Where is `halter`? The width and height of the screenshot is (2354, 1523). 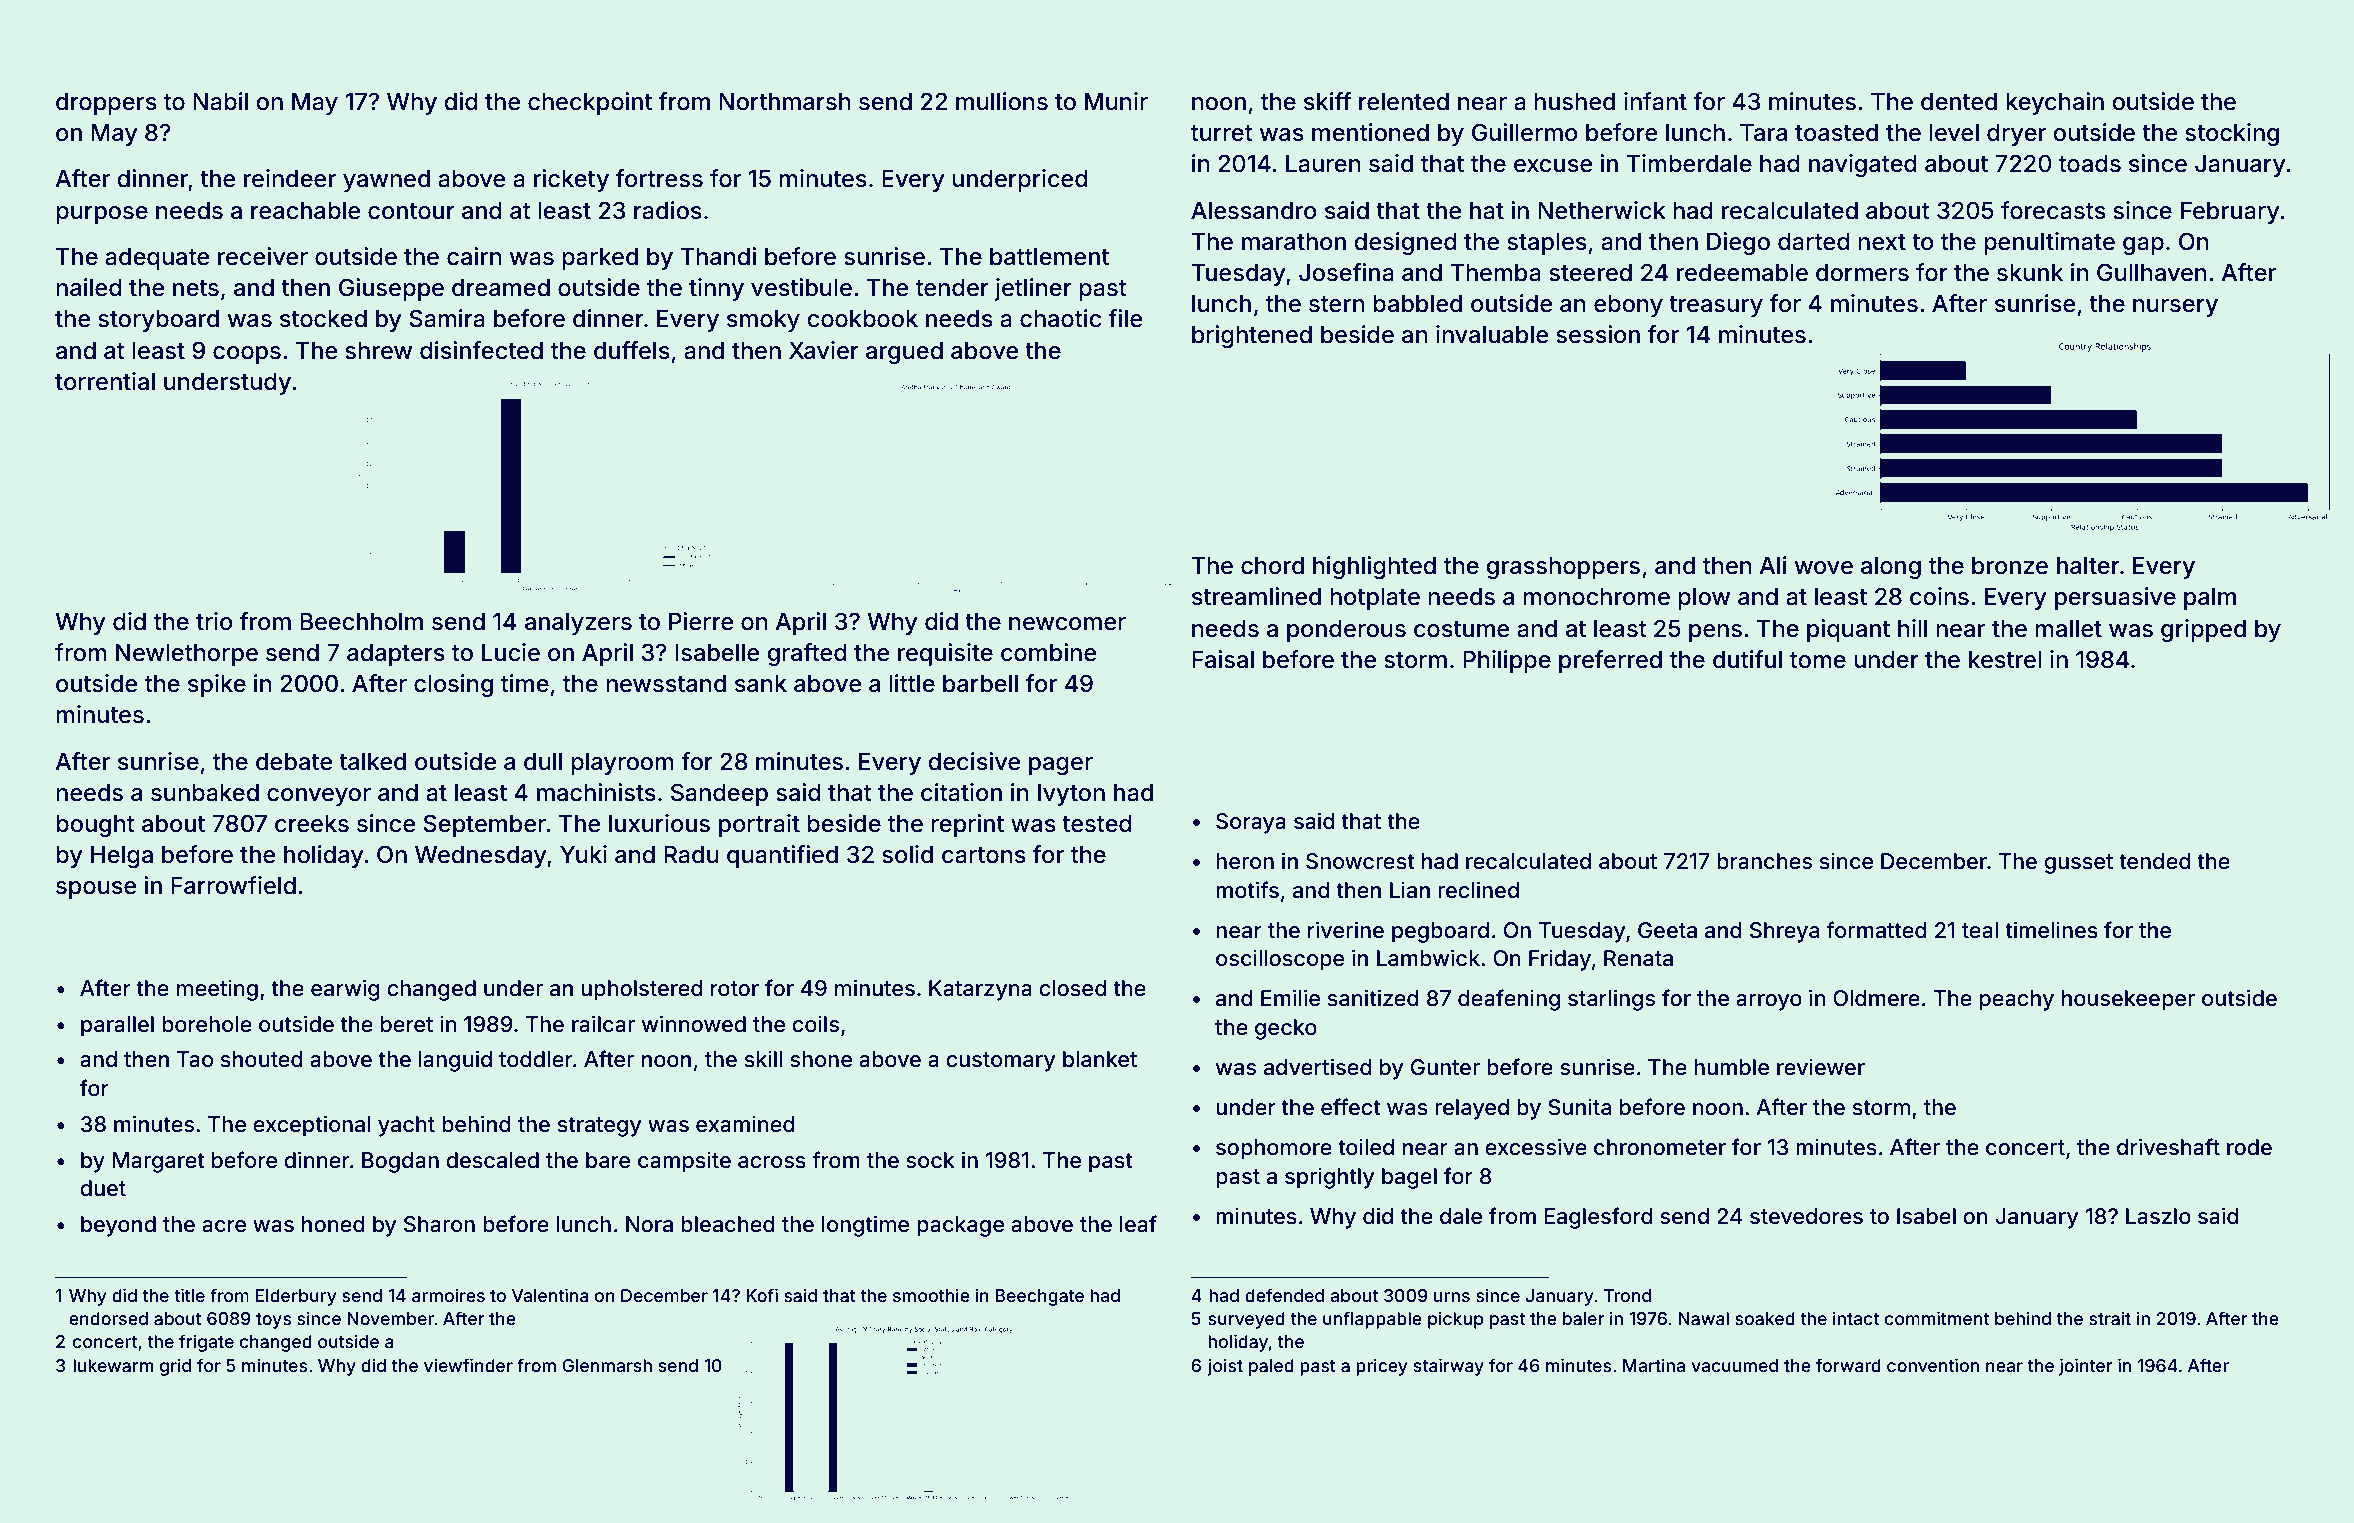 halter is located at coordinates (2088, 566).
